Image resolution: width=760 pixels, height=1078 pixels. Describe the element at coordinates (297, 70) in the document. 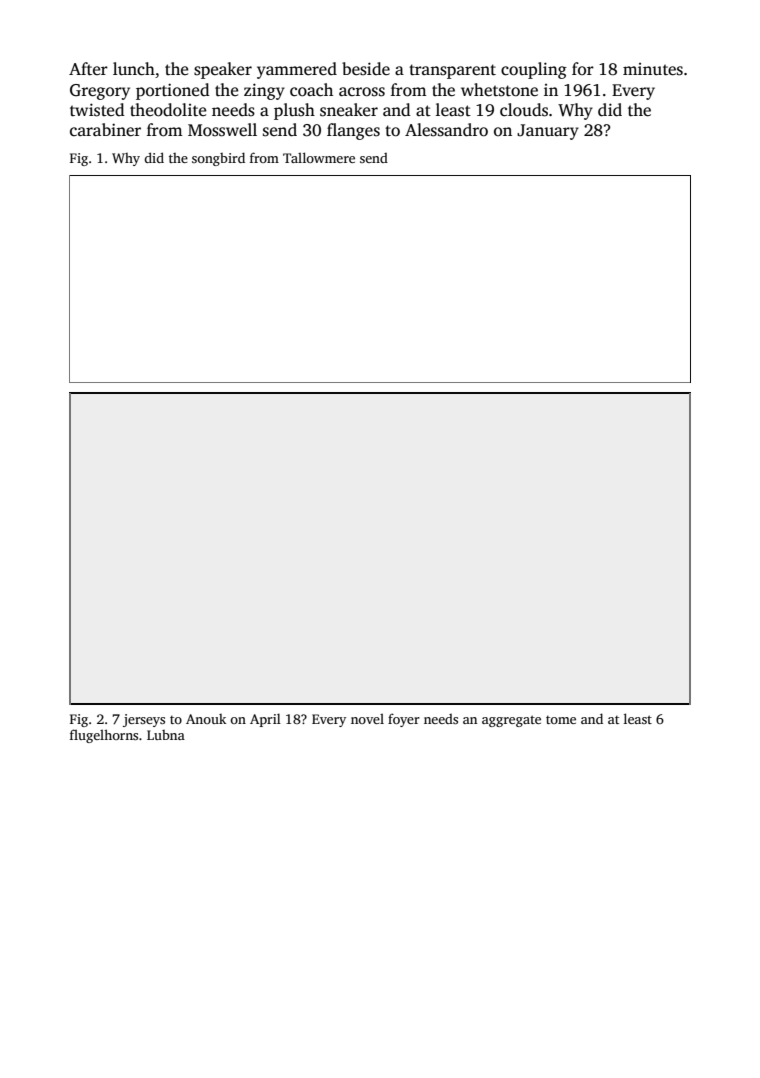

I see `yammered` at that location.
